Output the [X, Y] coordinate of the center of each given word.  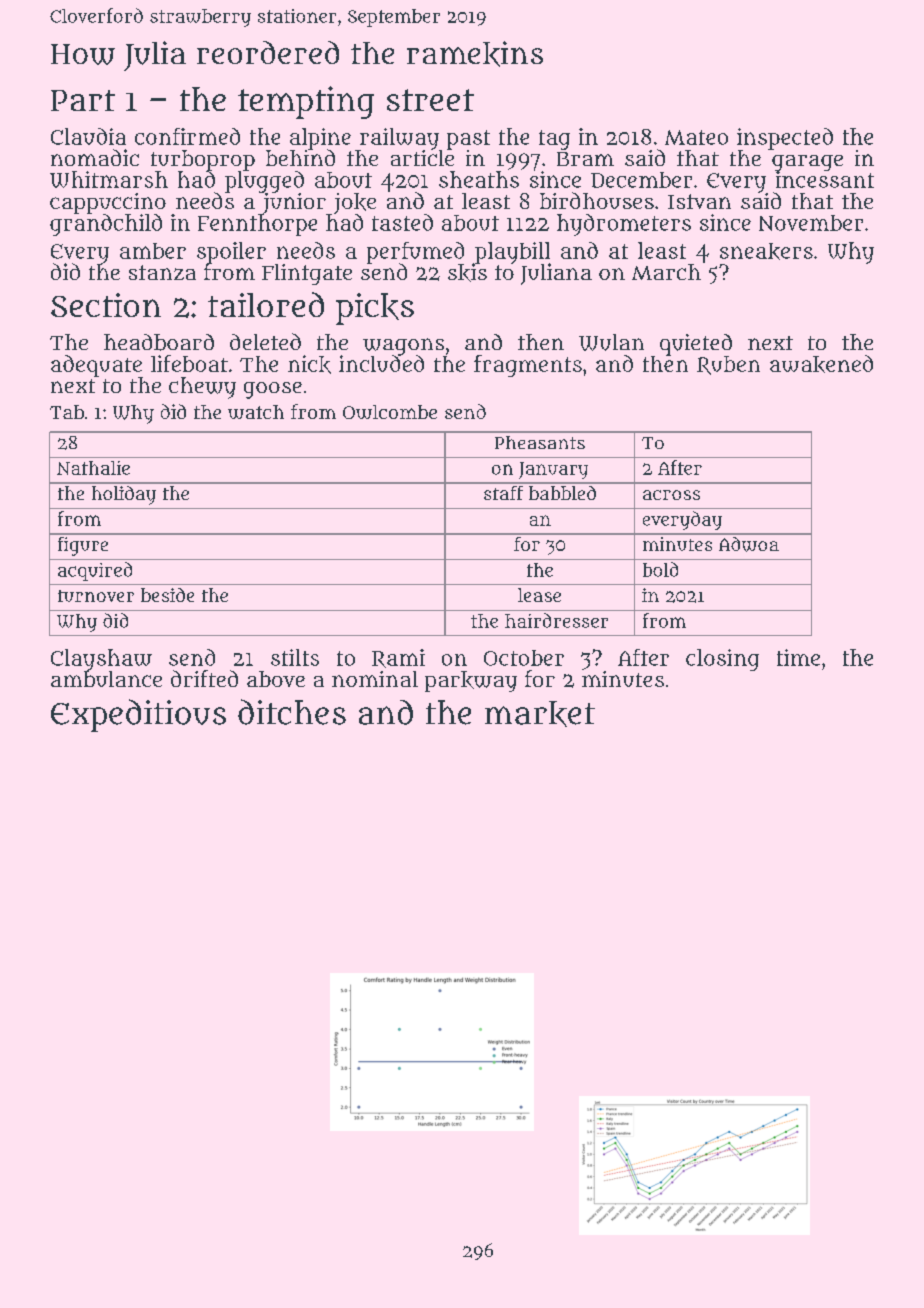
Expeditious [138, 715]
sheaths [479, 179]
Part [83, 100]
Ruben [728, 365]
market [540, 714]
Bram [585, 159]
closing [722, 660]
